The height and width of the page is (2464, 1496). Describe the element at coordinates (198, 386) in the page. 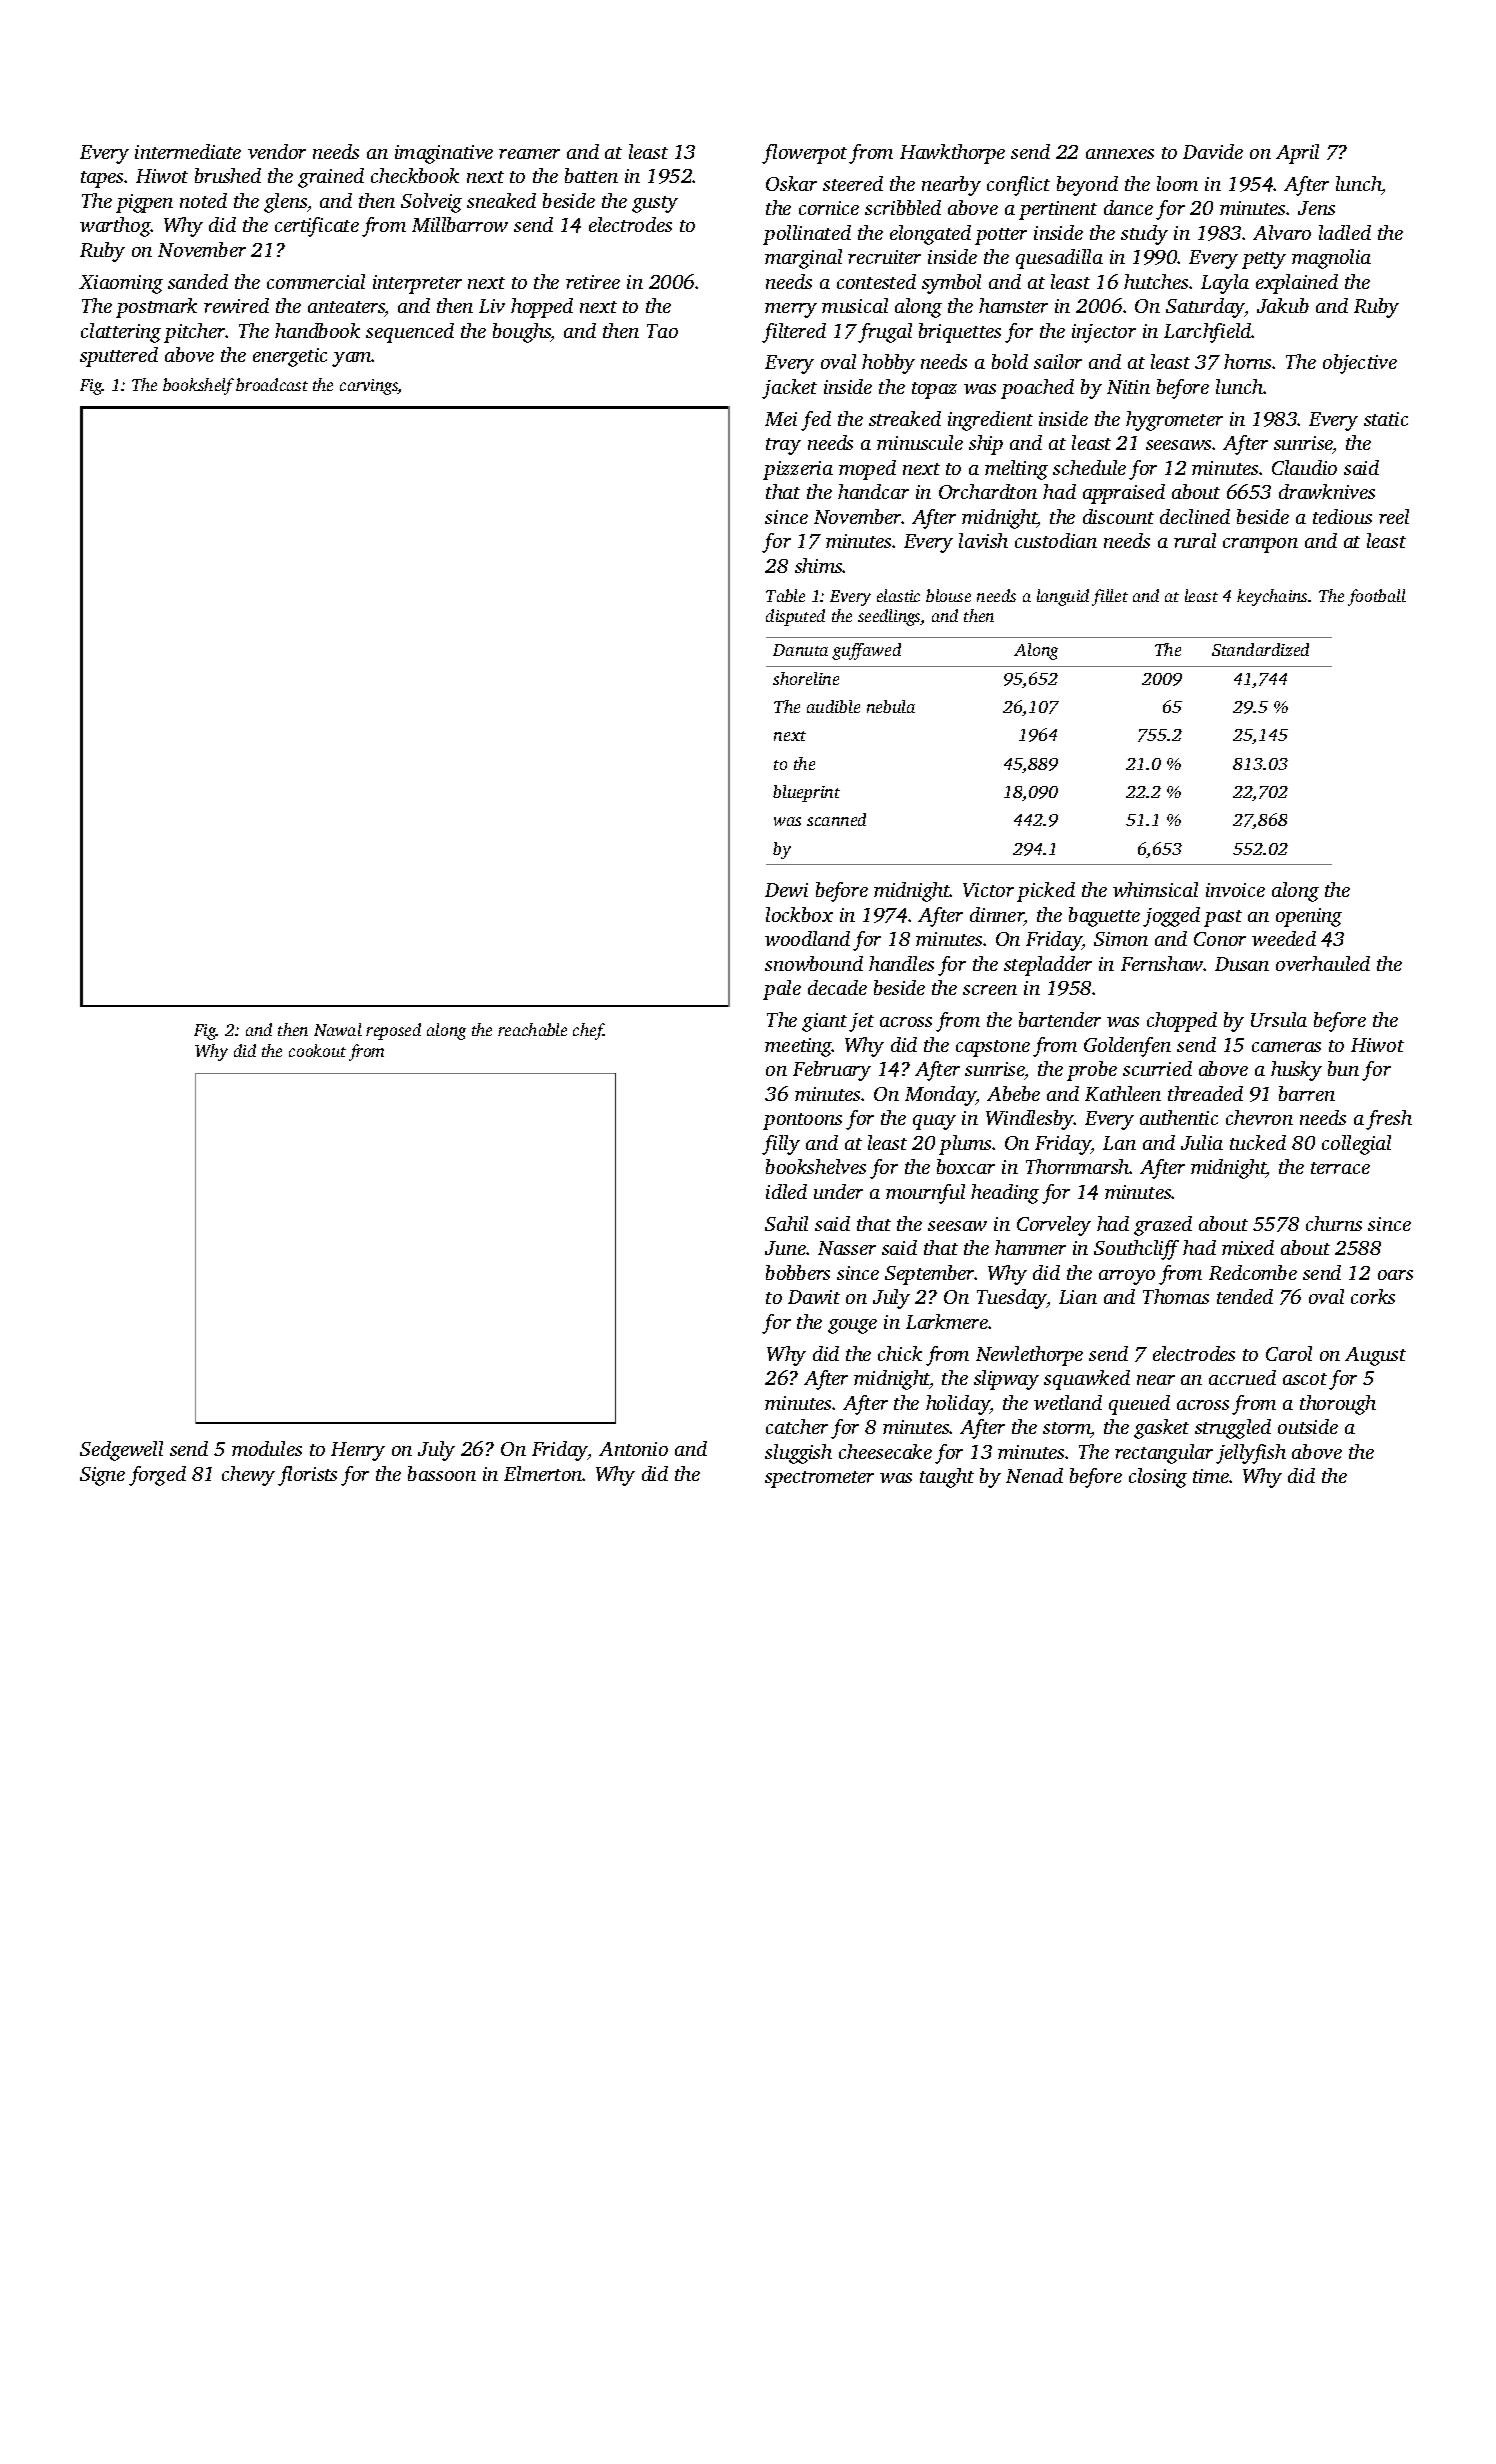

I see `bookshelf` at that location.
